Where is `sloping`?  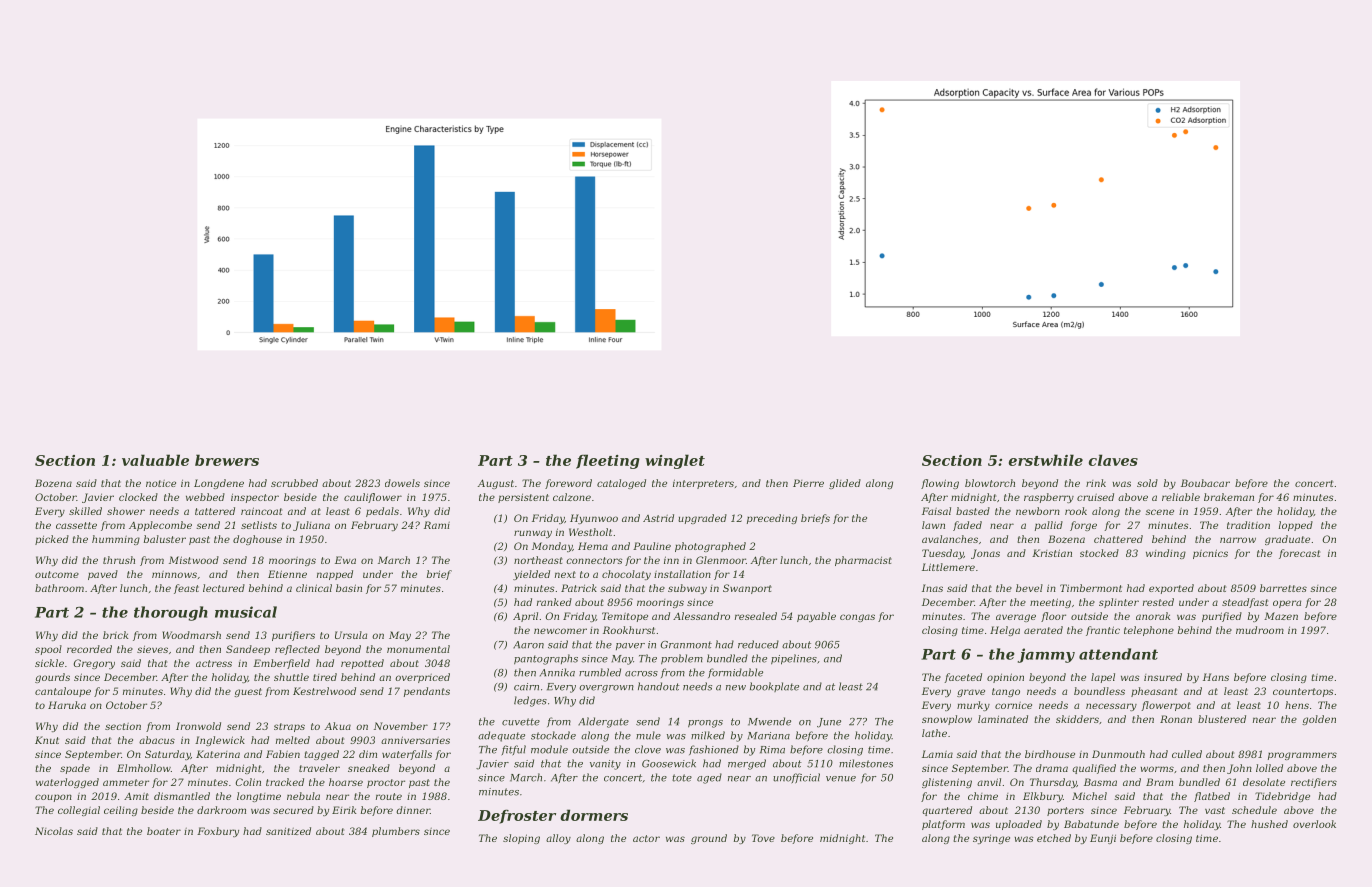
sloping is located at coordinates (521, 839).
